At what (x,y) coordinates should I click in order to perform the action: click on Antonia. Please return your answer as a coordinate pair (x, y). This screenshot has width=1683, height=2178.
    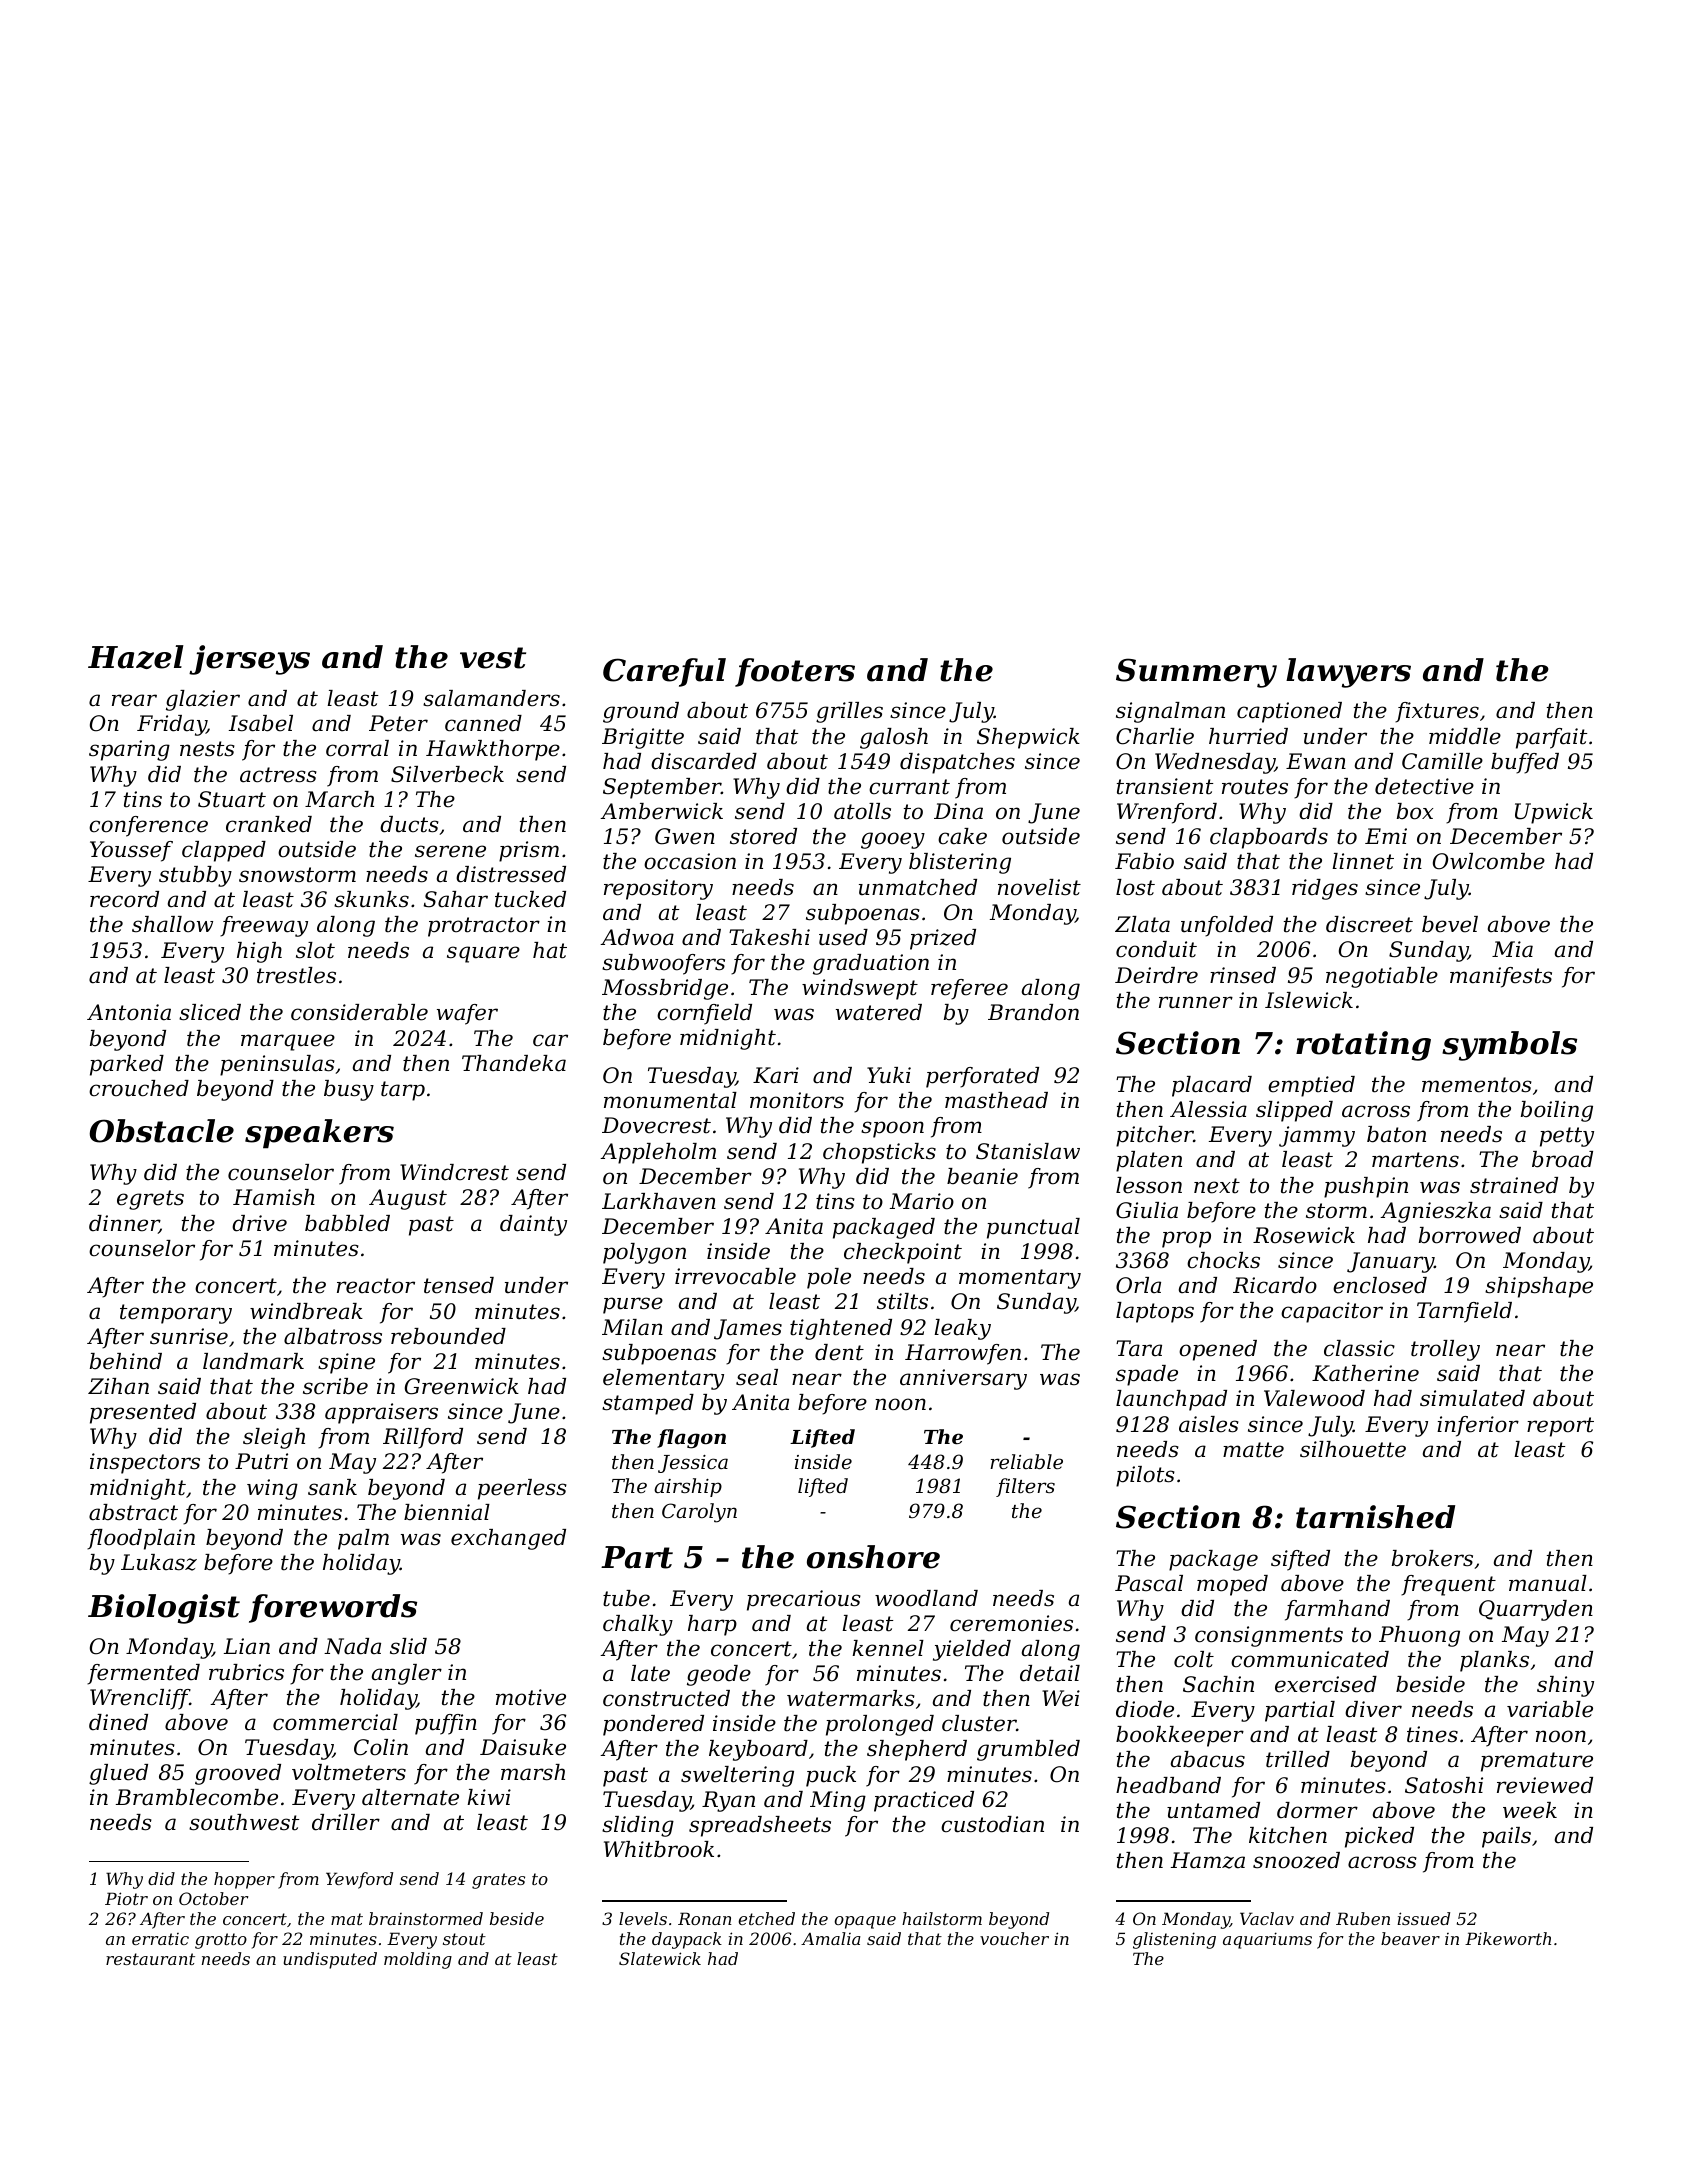
    Looking at the image, I should click on (129, 1012).
